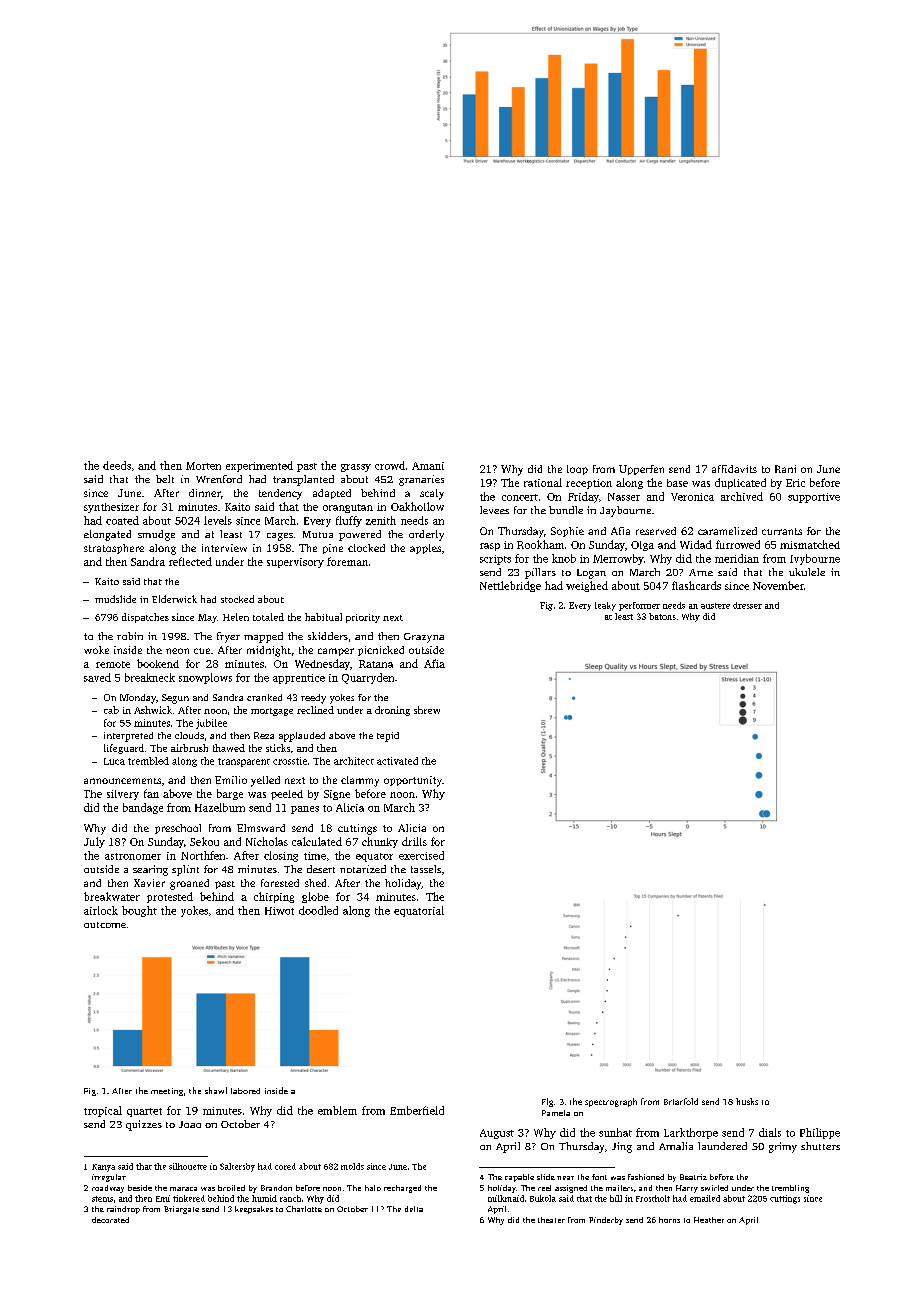  What do you see at coordinates (181, 1210) in the image?
I see `Briargate` at bounding box center [181, 1210].
